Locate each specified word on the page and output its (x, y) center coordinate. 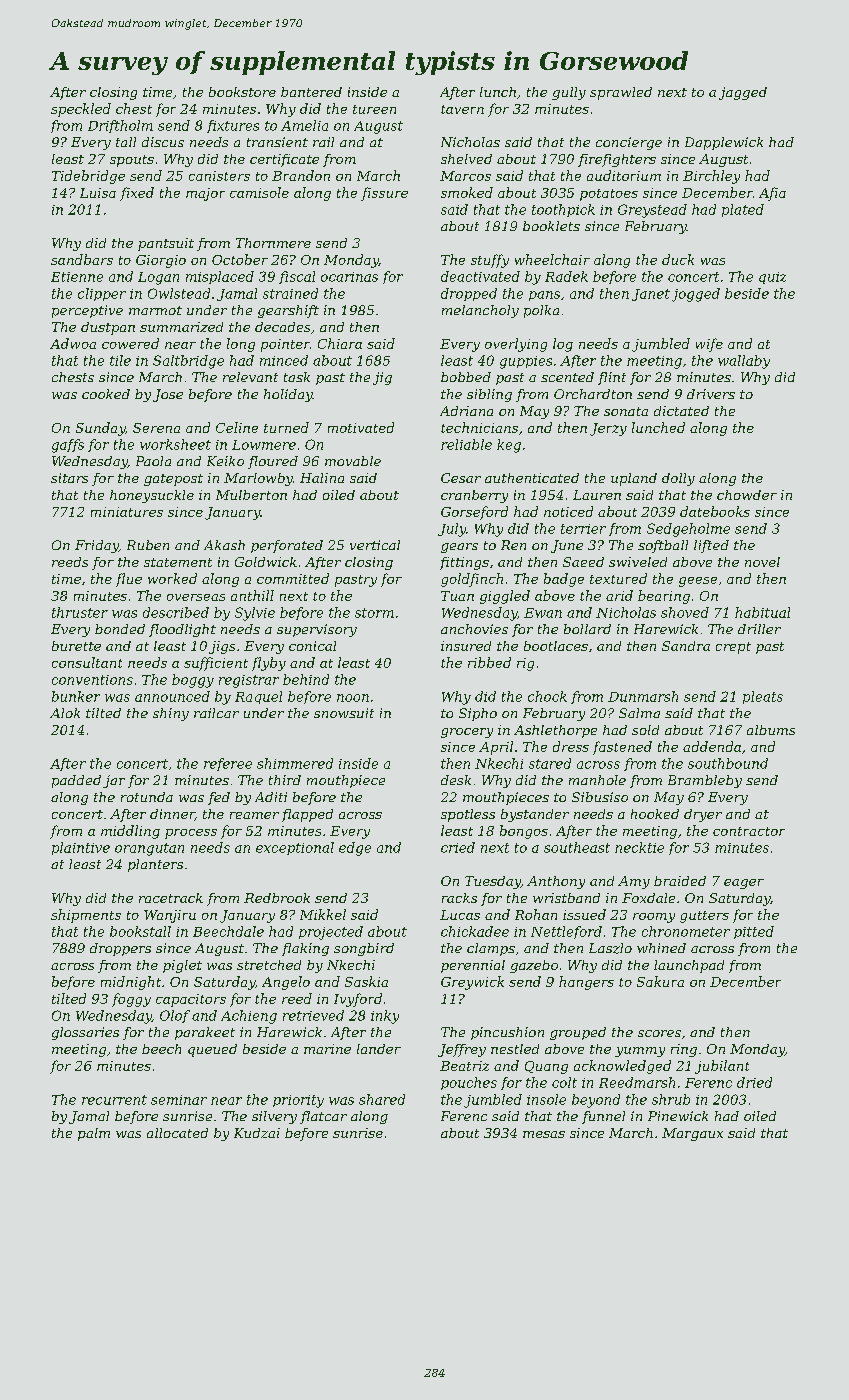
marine (327, 1049)
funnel (603, 1117)
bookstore (242, 92)
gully (569, 93)
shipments (86, 916)
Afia (772, 194)
